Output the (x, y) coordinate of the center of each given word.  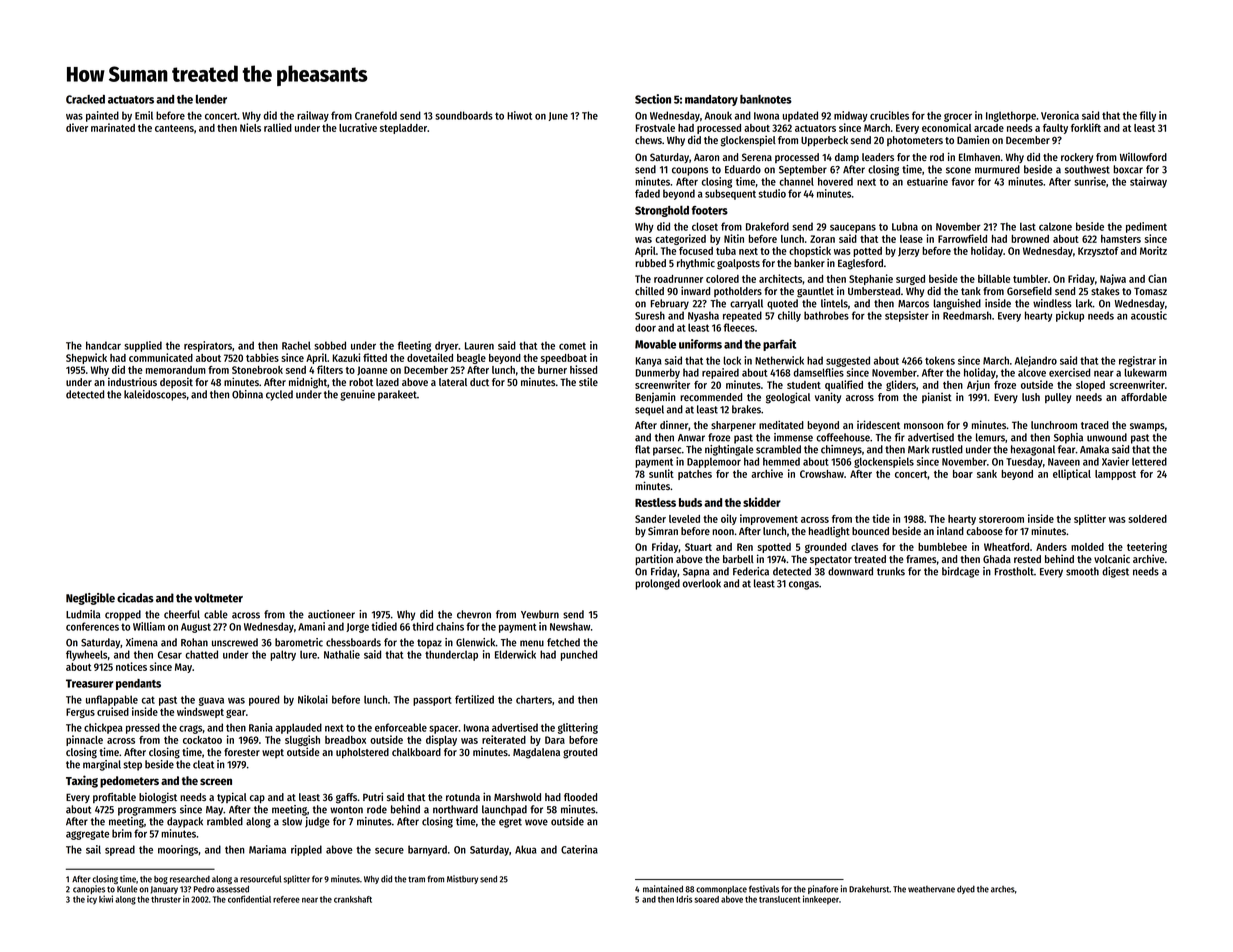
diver (77, 127)
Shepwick (86, 358)
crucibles (889, 115)
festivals (764, 889)
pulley (1058, 398)
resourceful (260, 879)
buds (690, 502)
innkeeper (821, 900)
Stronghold (662, 211)
